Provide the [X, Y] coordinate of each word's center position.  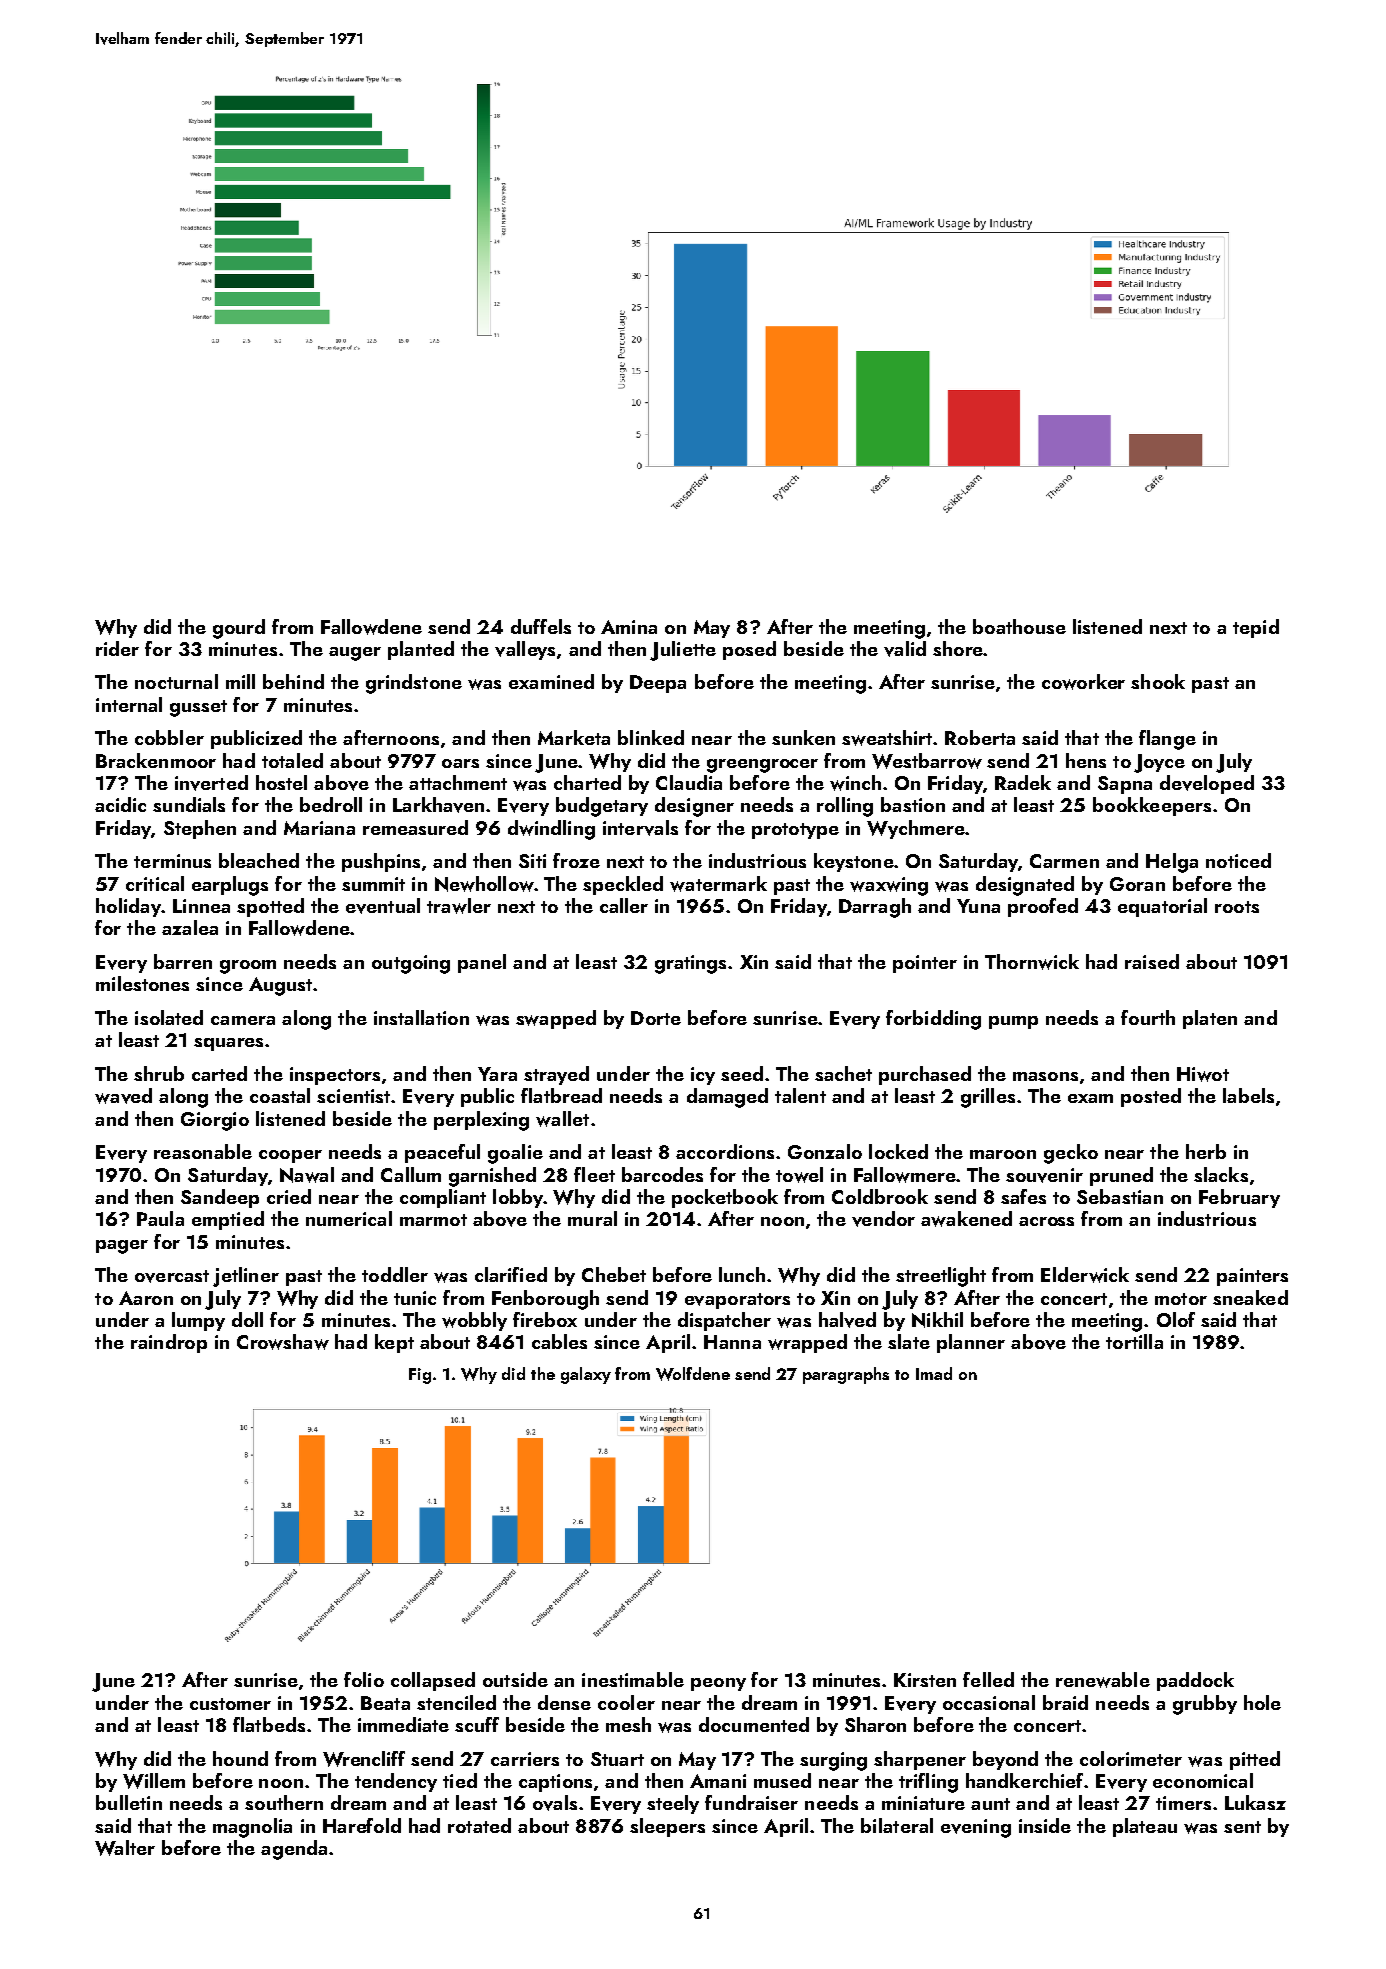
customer [230, 1704]
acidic [120, 804]
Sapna [1125, 785]
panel [482, 963]
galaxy [586, 1375]
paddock [1195, 1681]
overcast [172, 1276]
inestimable [633, 1679]
